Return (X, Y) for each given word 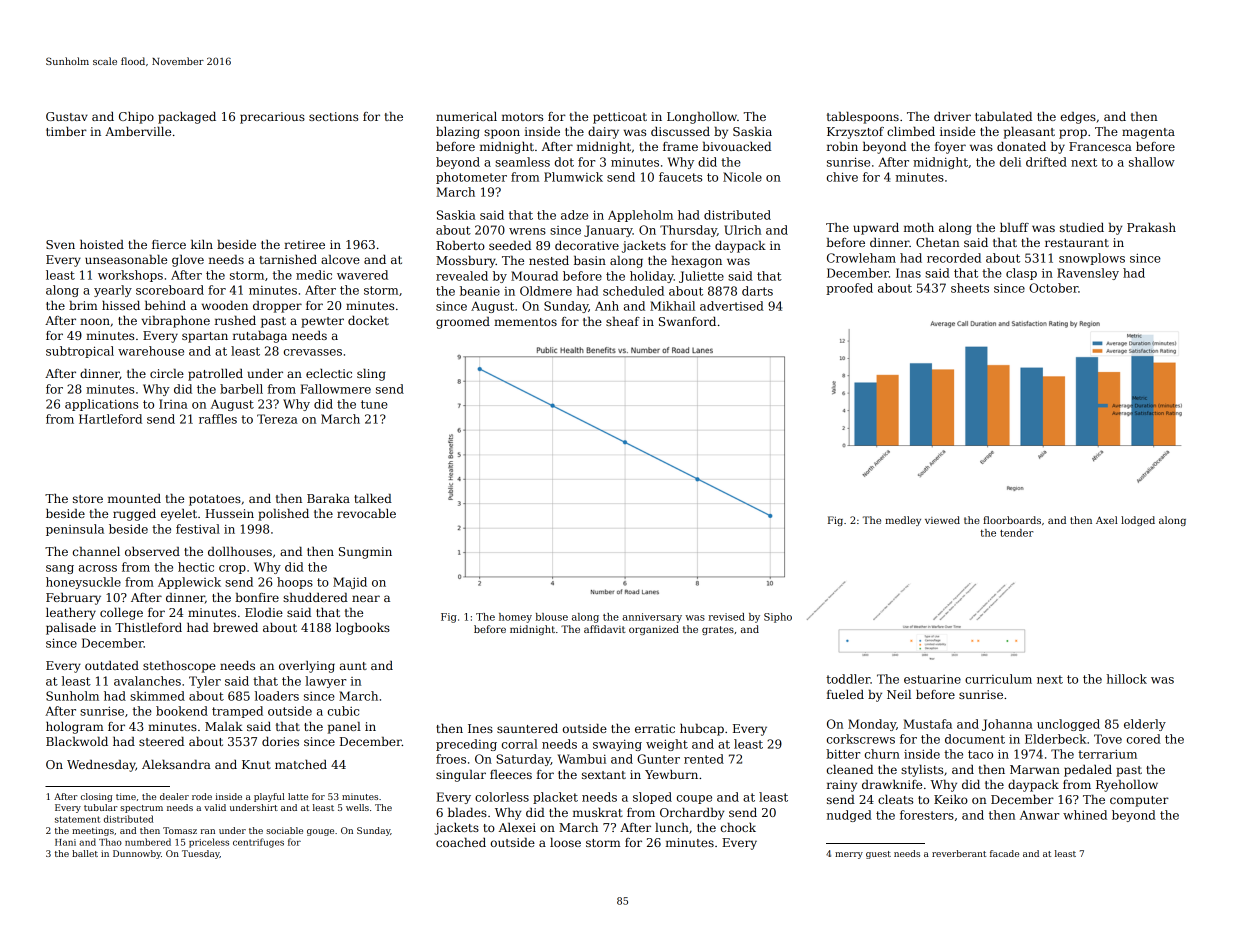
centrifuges (258, 843)
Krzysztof (855, 133)
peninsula (75, 530)
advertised (732, 306)
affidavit (605, 629)
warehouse (151, 351)
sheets (970, 288)
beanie (480, 291)
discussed (680, 131)
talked (373, 498)
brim (83, 305)
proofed (849, 289)
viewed (942, 520)
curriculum (998, 679)
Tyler (205, 682)
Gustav (67, 116)
